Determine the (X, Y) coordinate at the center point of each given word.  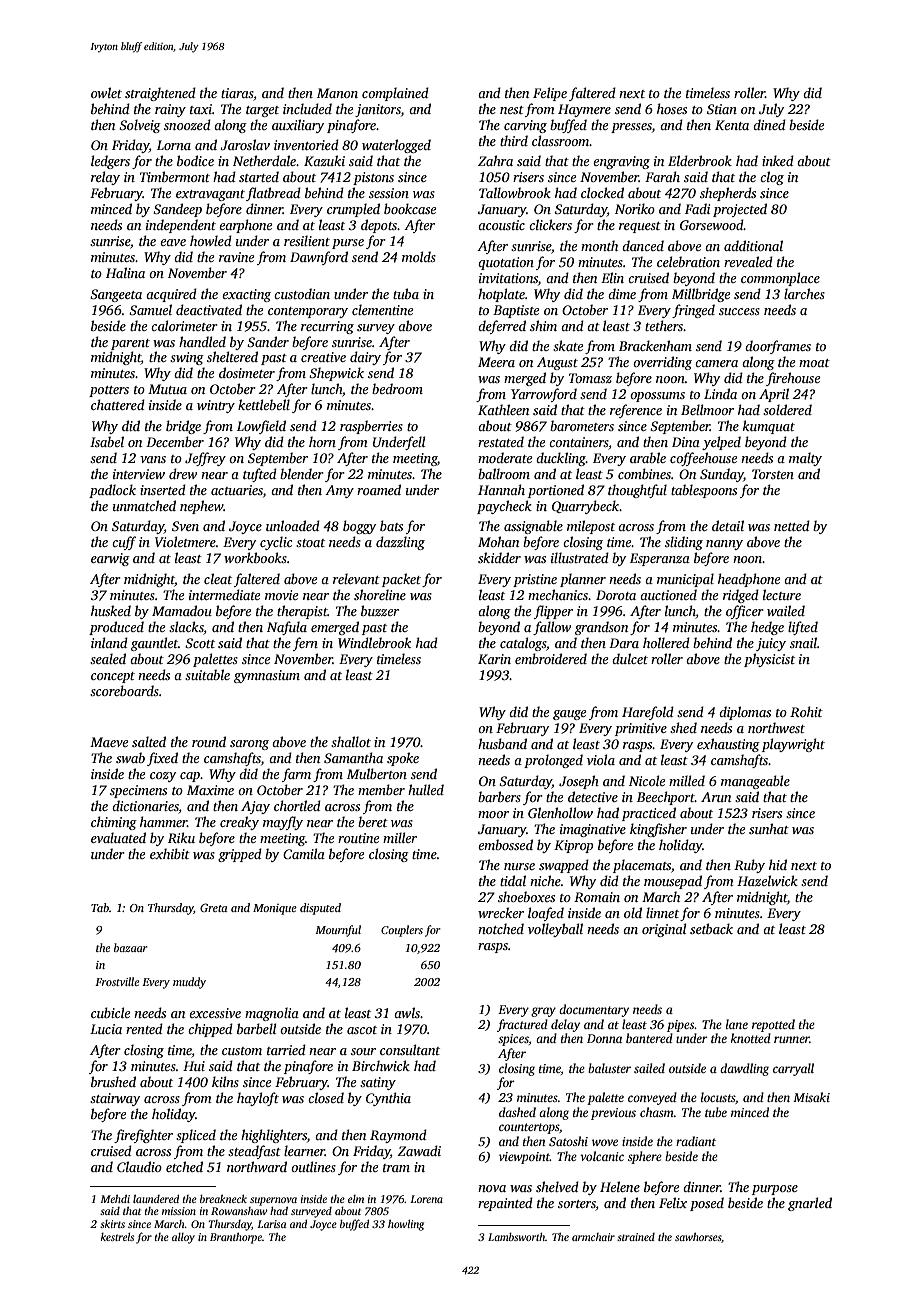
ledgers (110, 162)
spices (513, 1040)
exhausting (728, 745)
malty (805, 459)
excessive (215, 1013)
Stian (722, 109)
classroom (560, 140)
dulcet (630, 658)
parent (130, 344)
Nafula (287, 628)
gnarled (810, 1204)
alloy (183, 1238)
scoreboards (124, 690)
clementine (382, 309)
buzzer (380, 610)
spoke (403, 759)
